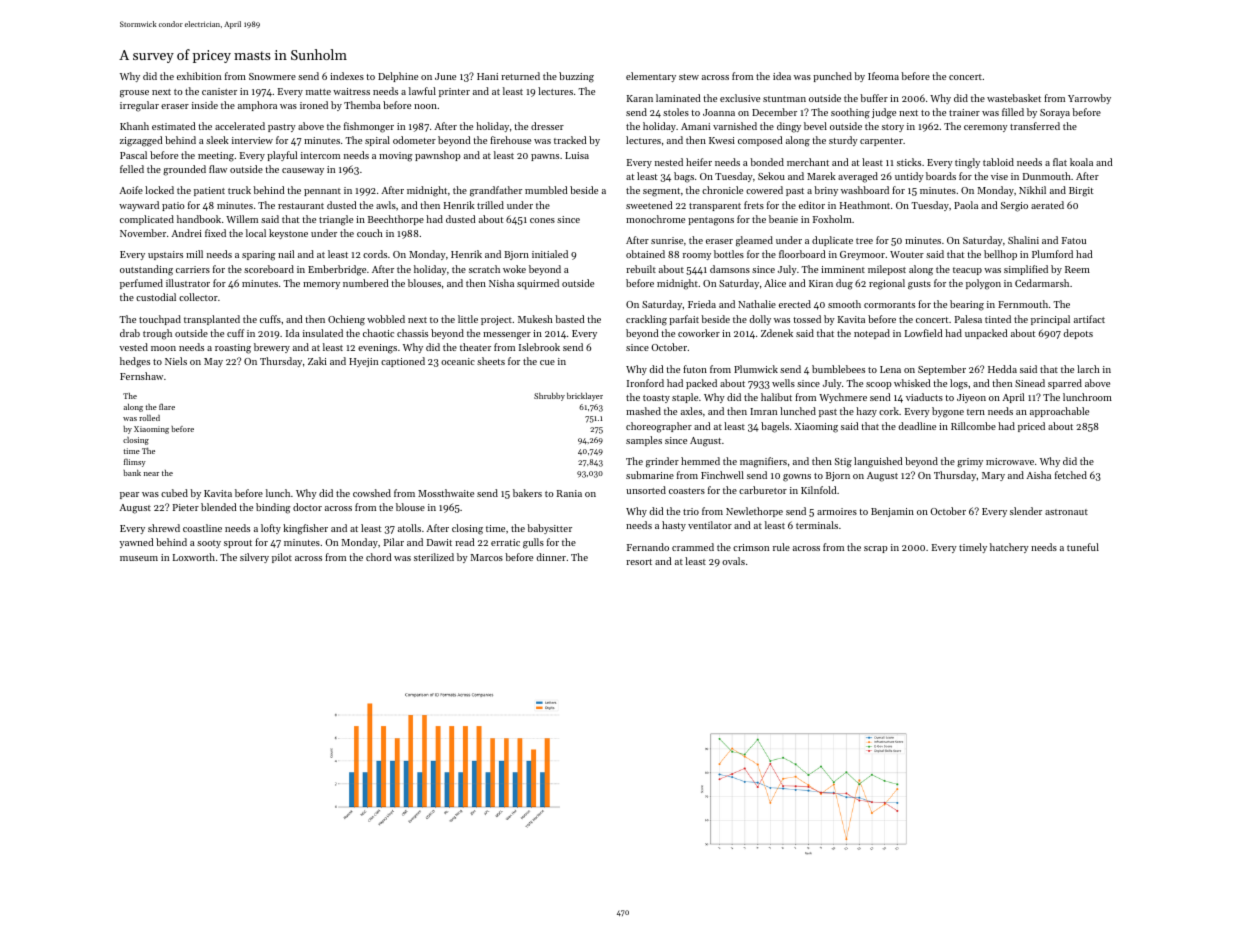  Describe the element at coordinates (1055, 113) in the image. I see `Soraya` at that location.
